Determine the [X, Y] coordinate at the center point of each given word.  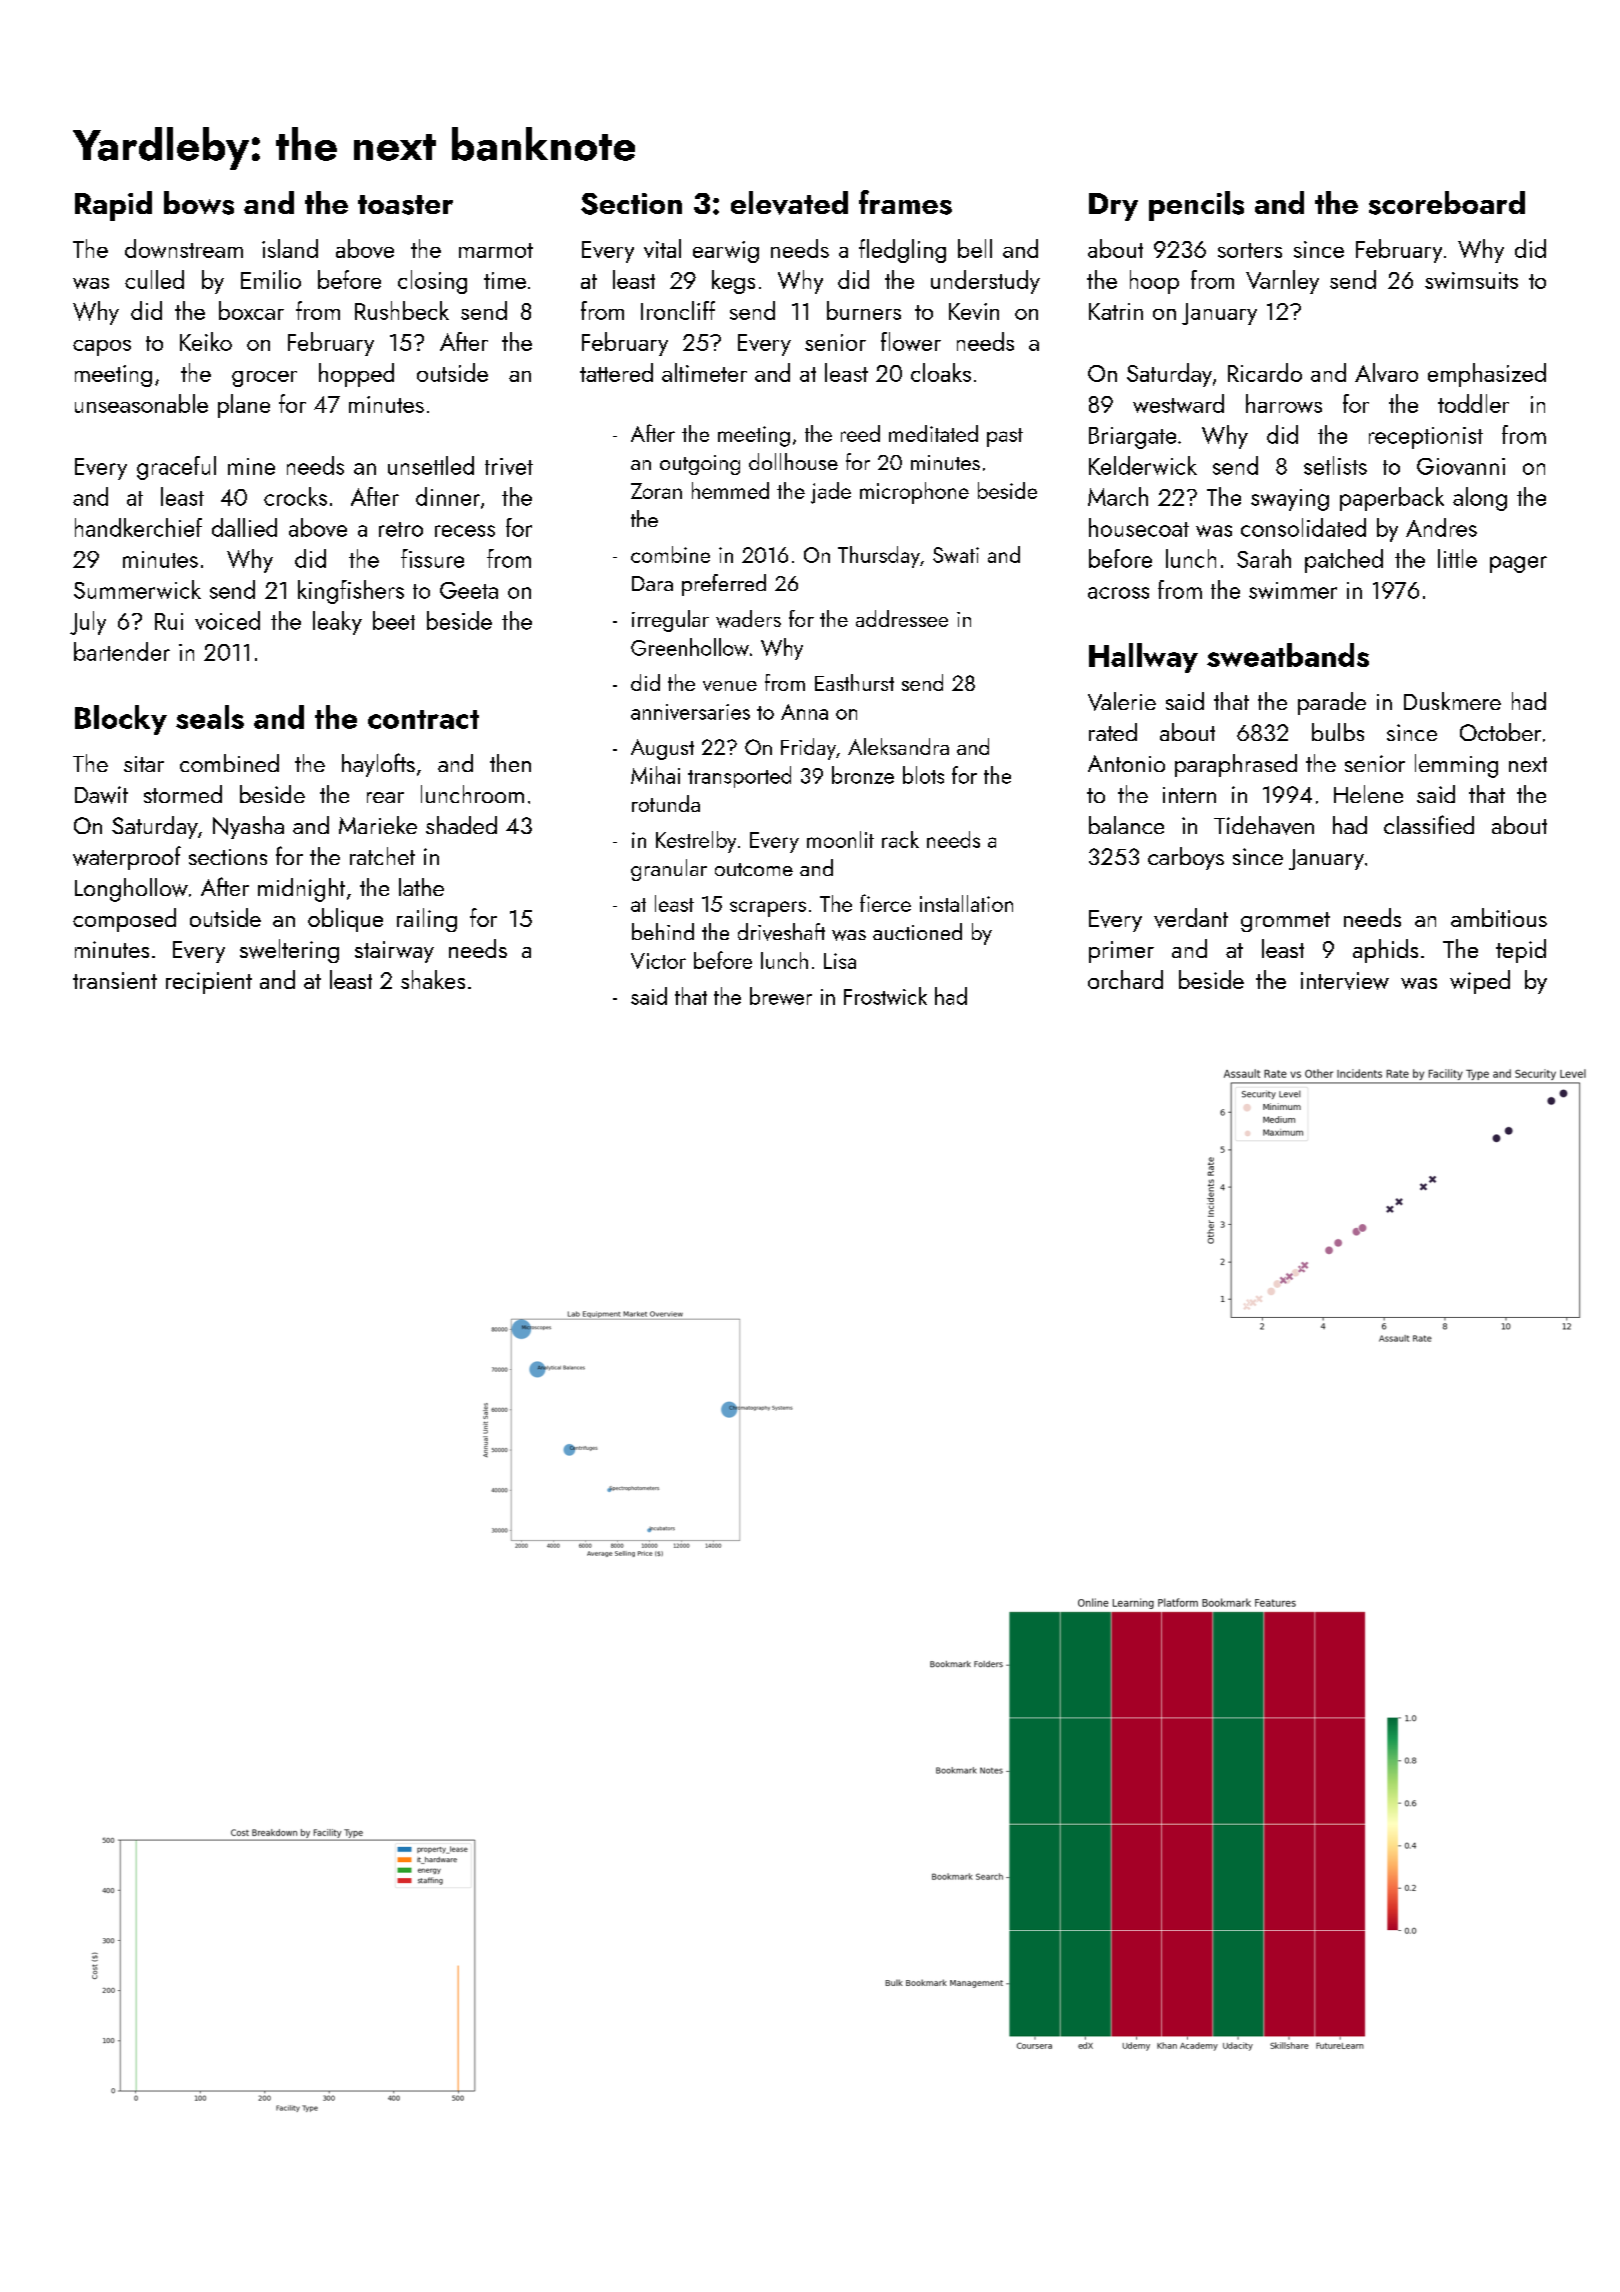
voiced [227, 620]
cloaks [941, 372]
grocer [264, 379]
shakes [433, 979]
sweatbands [1288, 655]
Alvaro [1386, 372]
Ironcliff [678, 310]
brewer [781, 996]
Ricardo [1265, 372]
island [290, 248]
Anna [804, 712]
